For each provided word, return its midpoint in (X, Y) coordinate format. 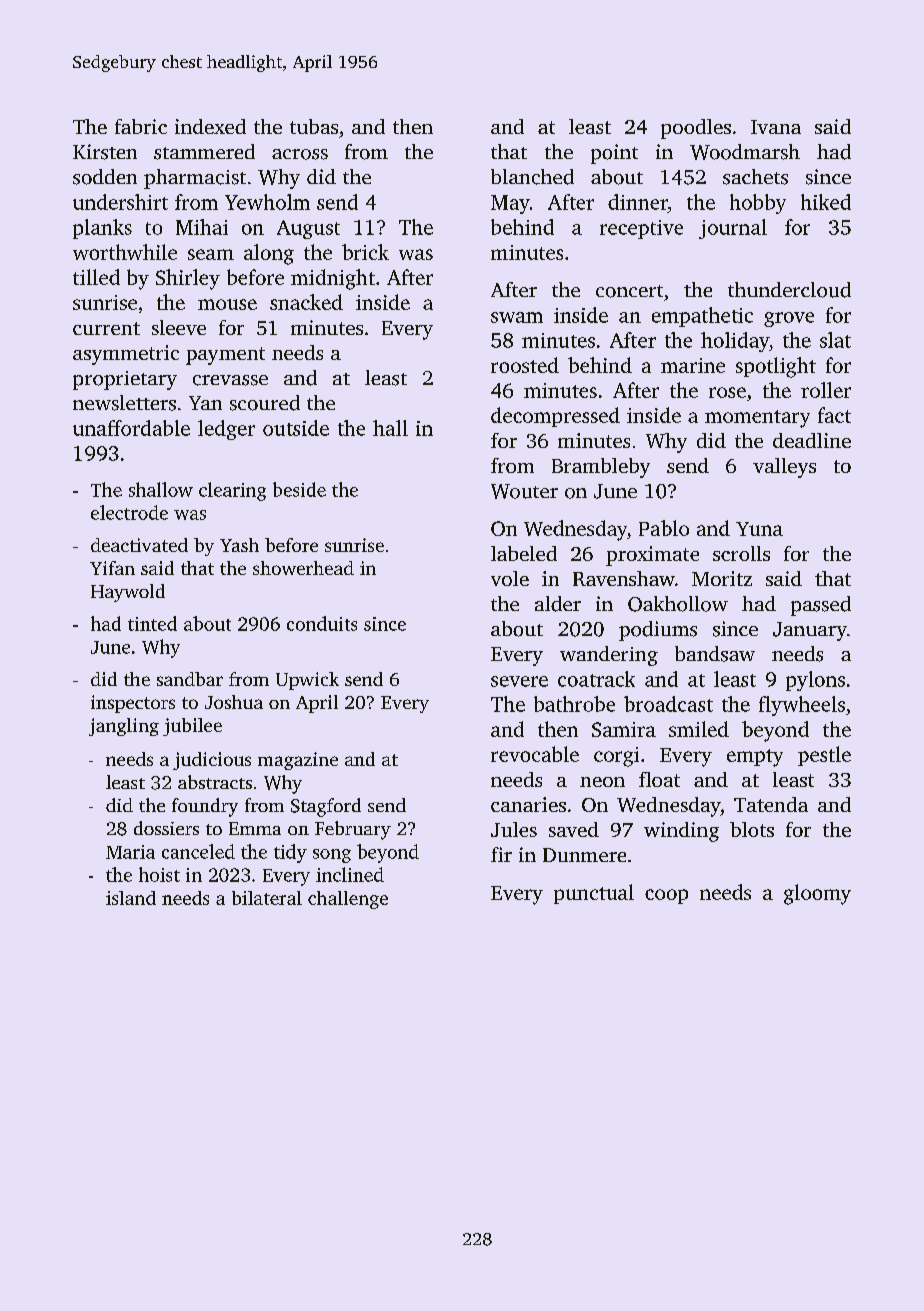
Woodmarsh (745, 152)
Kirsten (105, 152)
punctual (594, 894)
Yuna (759, 529)
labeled (524, 553)
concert (629, 291)
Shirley (188, 279)
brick (365, 252)
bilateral (267, 898)
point (614, 154)
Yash (239, 545)
